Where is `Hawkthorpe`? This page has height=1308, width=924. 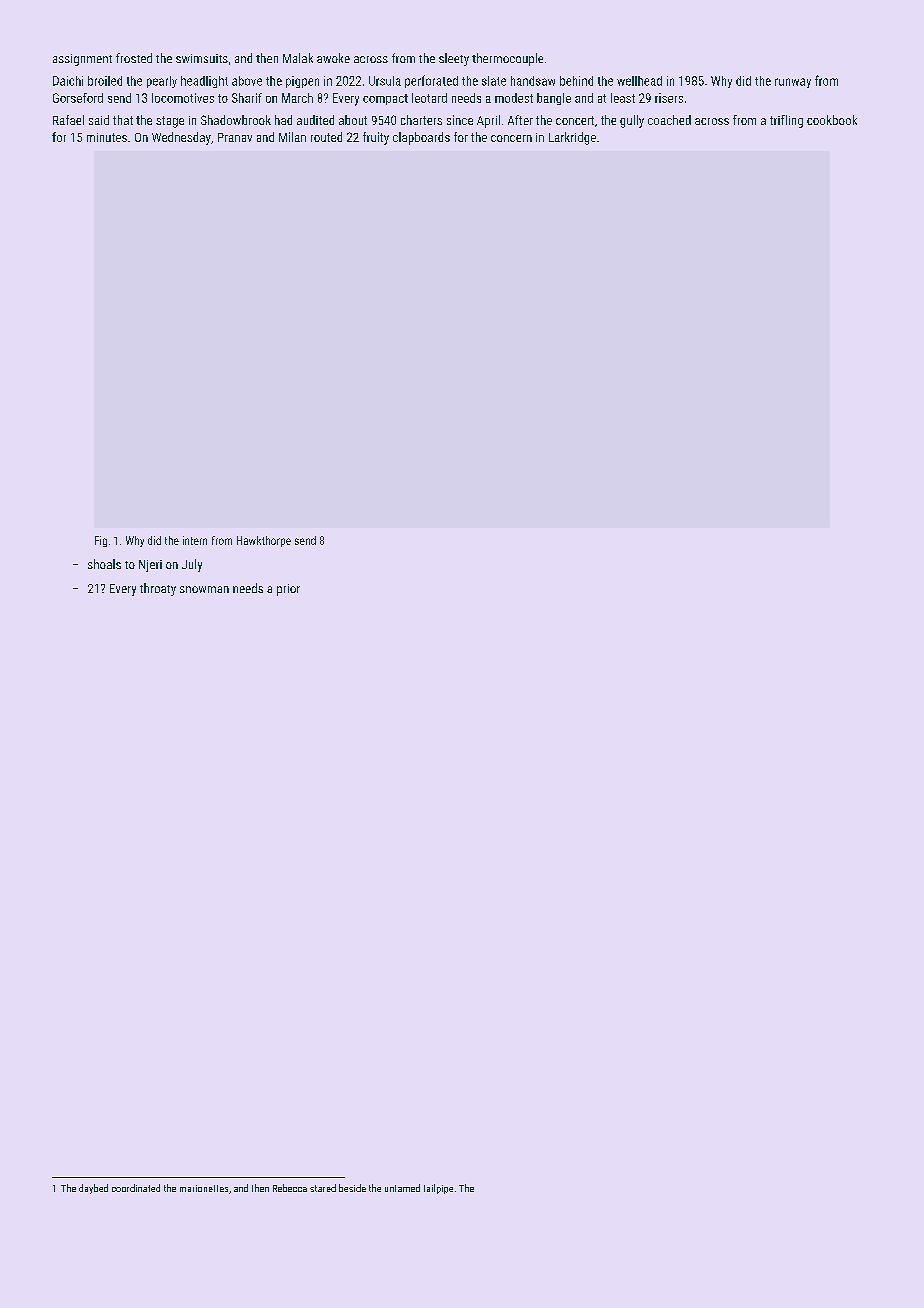 Hawkthorpe is located at coordinates (264, 541).
